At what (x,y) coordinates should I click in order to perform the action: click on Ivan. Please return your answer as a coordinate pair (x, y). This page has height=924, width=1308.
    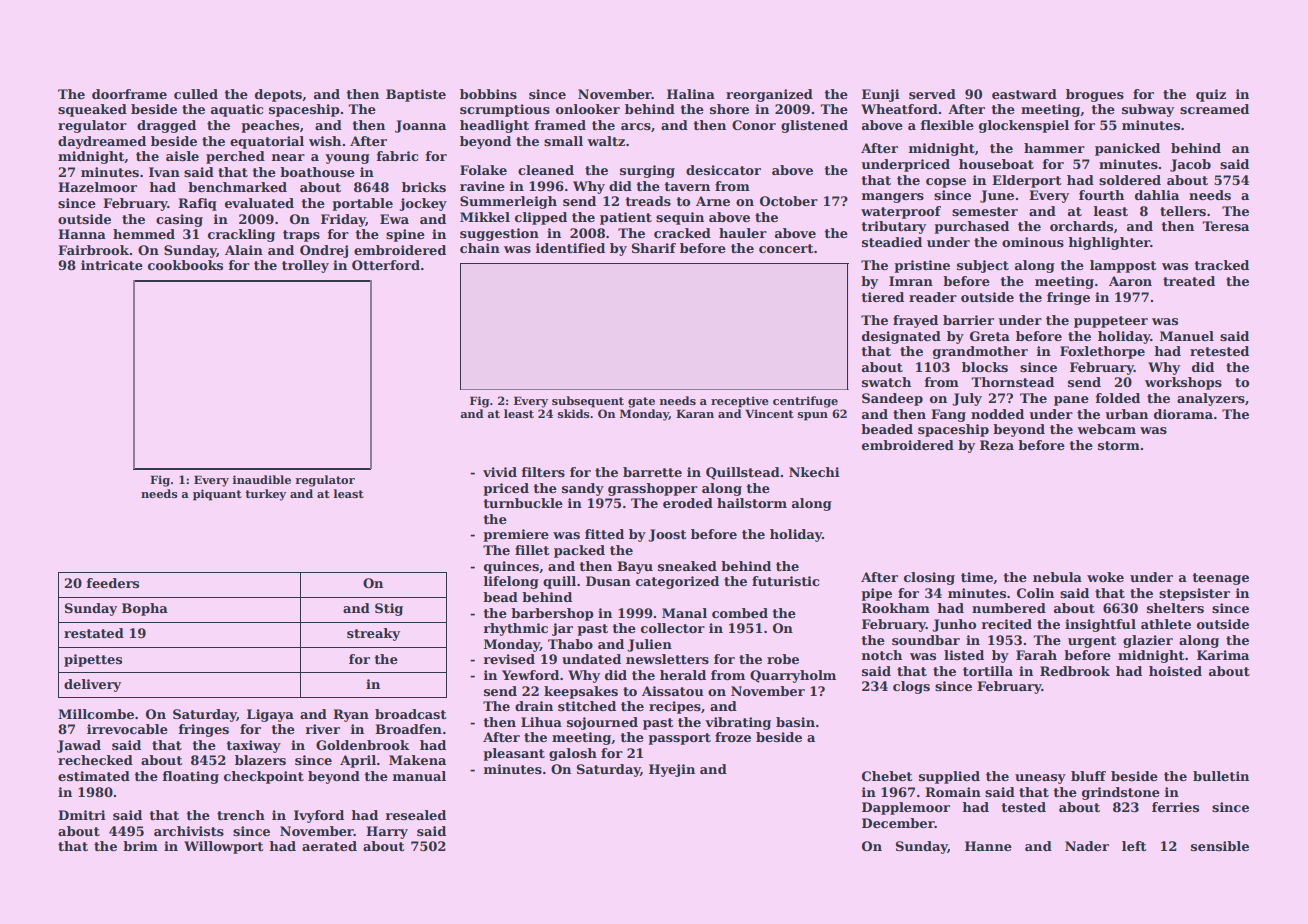
    Looking at the image, I should click on (164, 172).
